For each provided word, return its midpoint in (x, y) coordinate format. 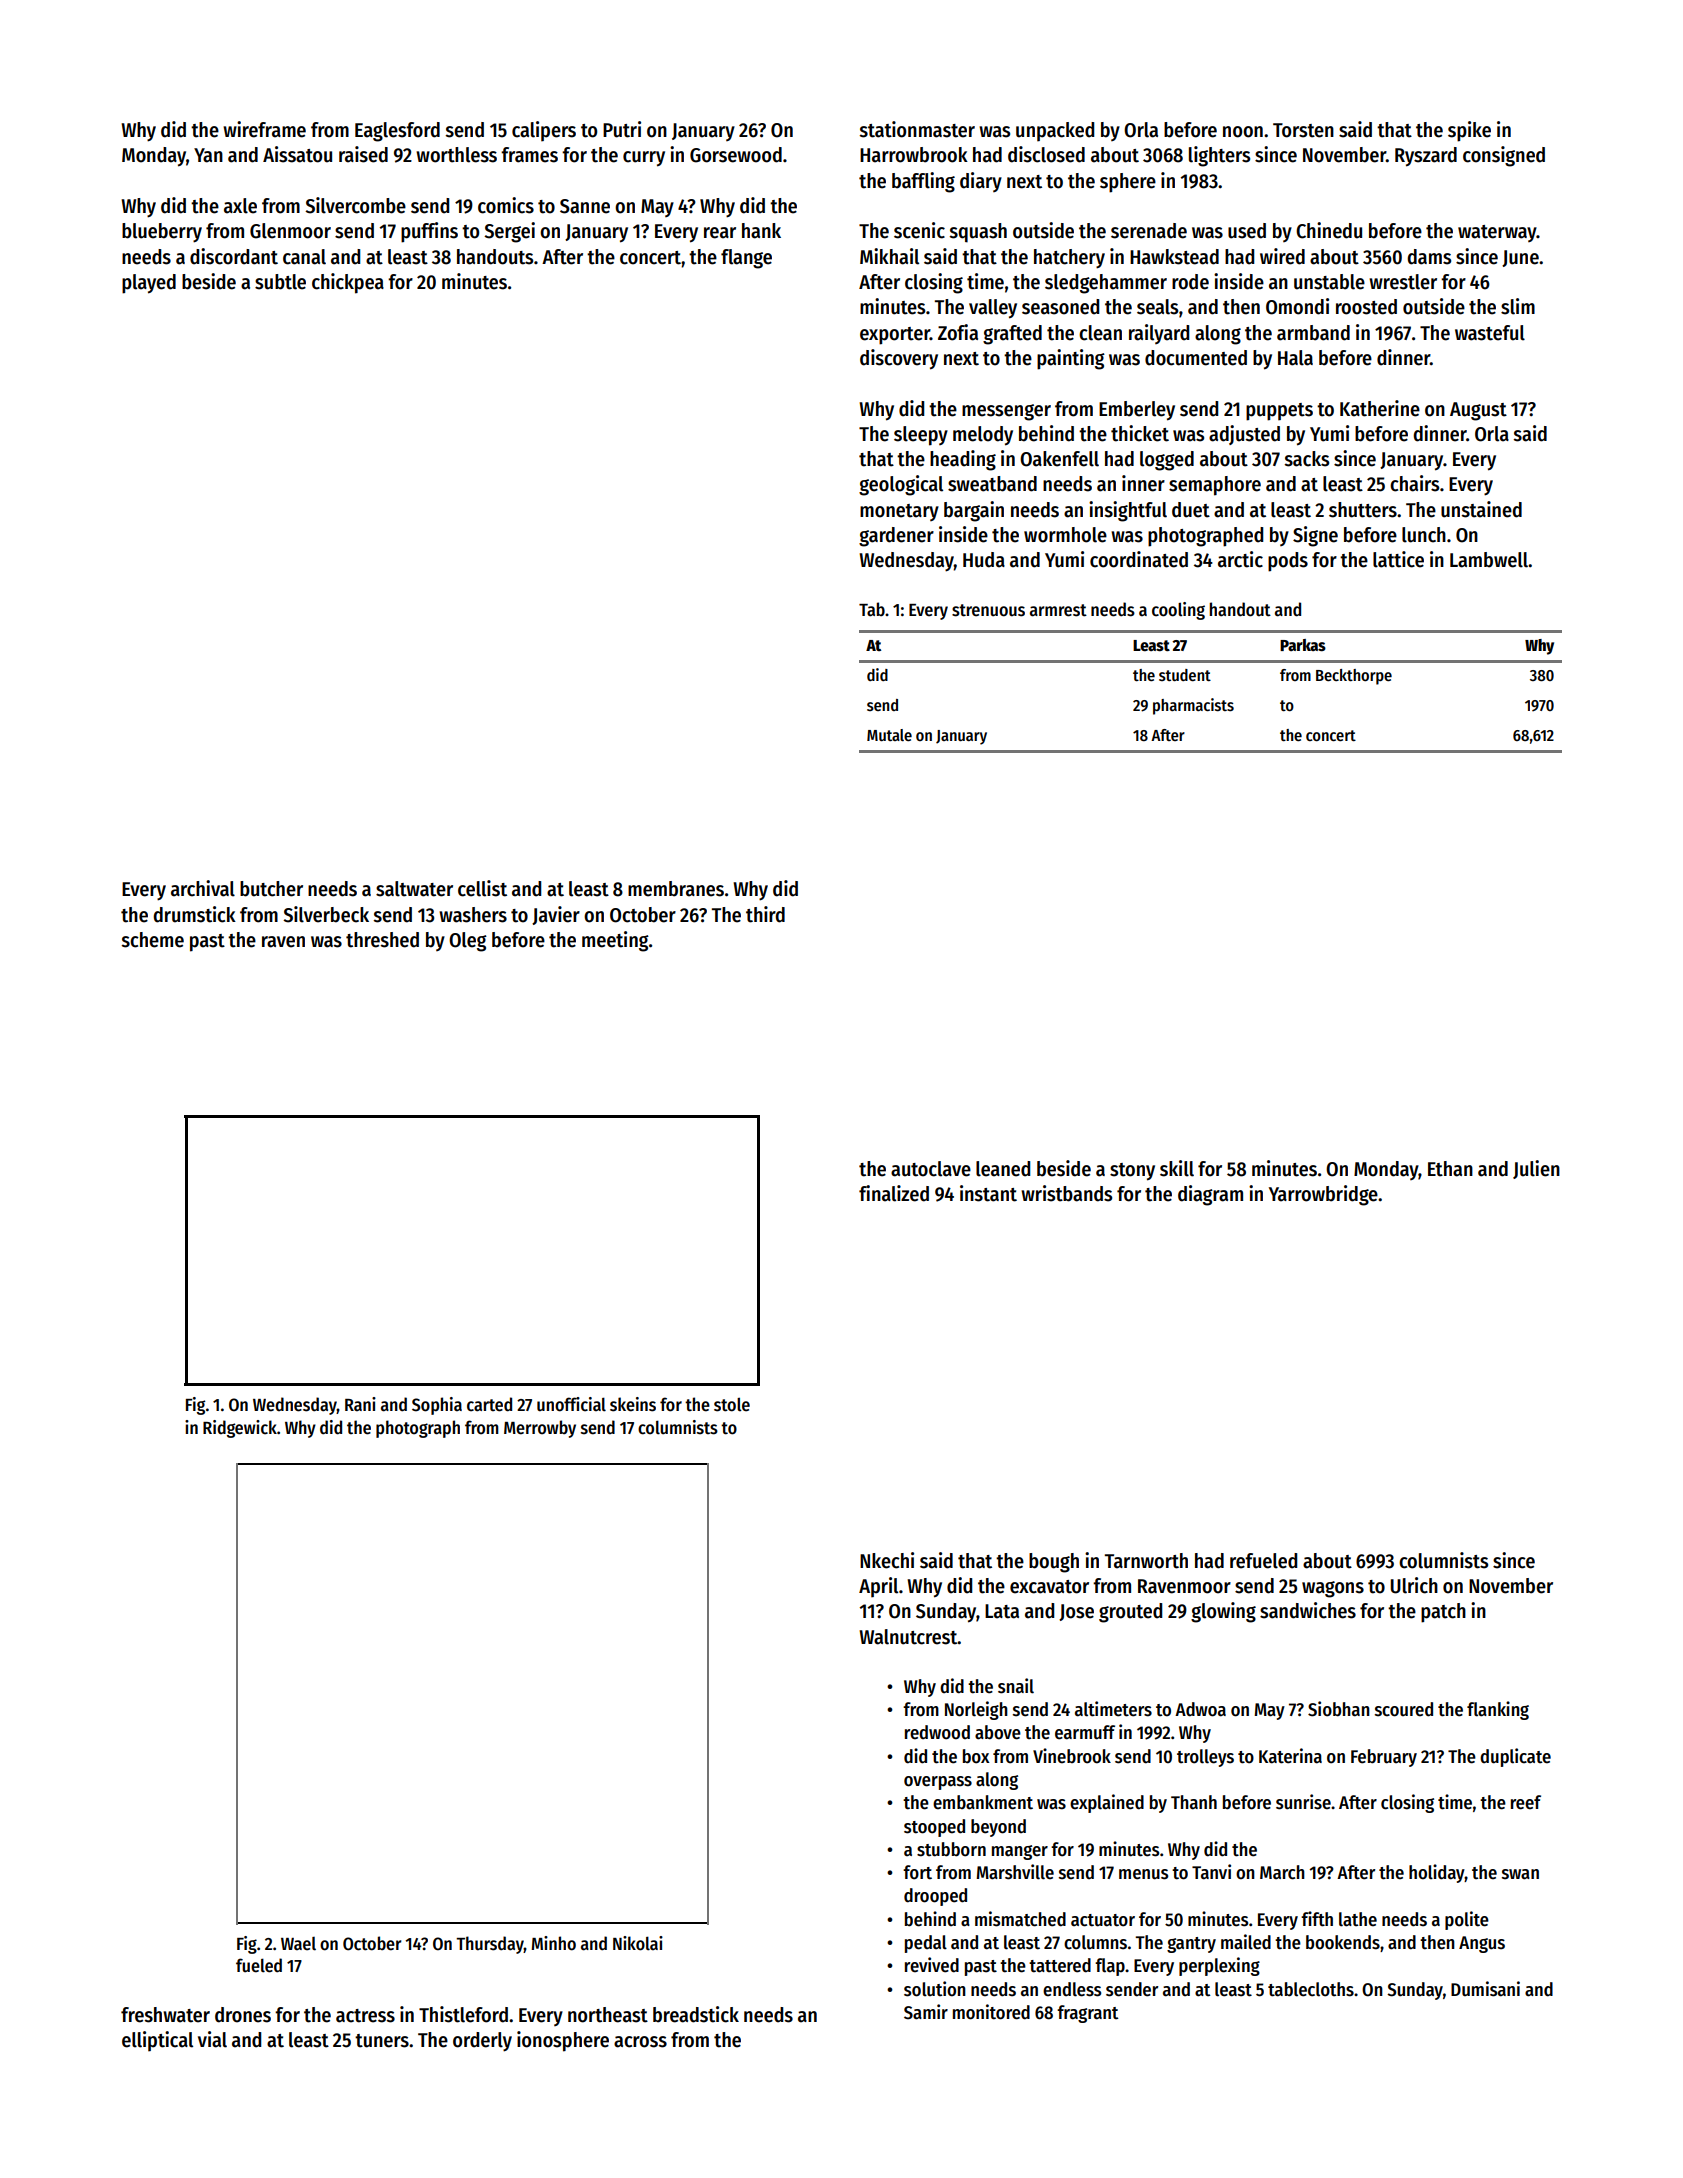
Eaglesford (397, 132)
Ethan (1450, 1169)
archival (203, 888)
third (765, 914)
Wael (298, 1944)
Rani (360, 1404)
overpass (938, 1783)
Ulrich (1414, 1585)
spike (1469, 131)
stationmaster (917, 129)
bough (1054, 1563)
